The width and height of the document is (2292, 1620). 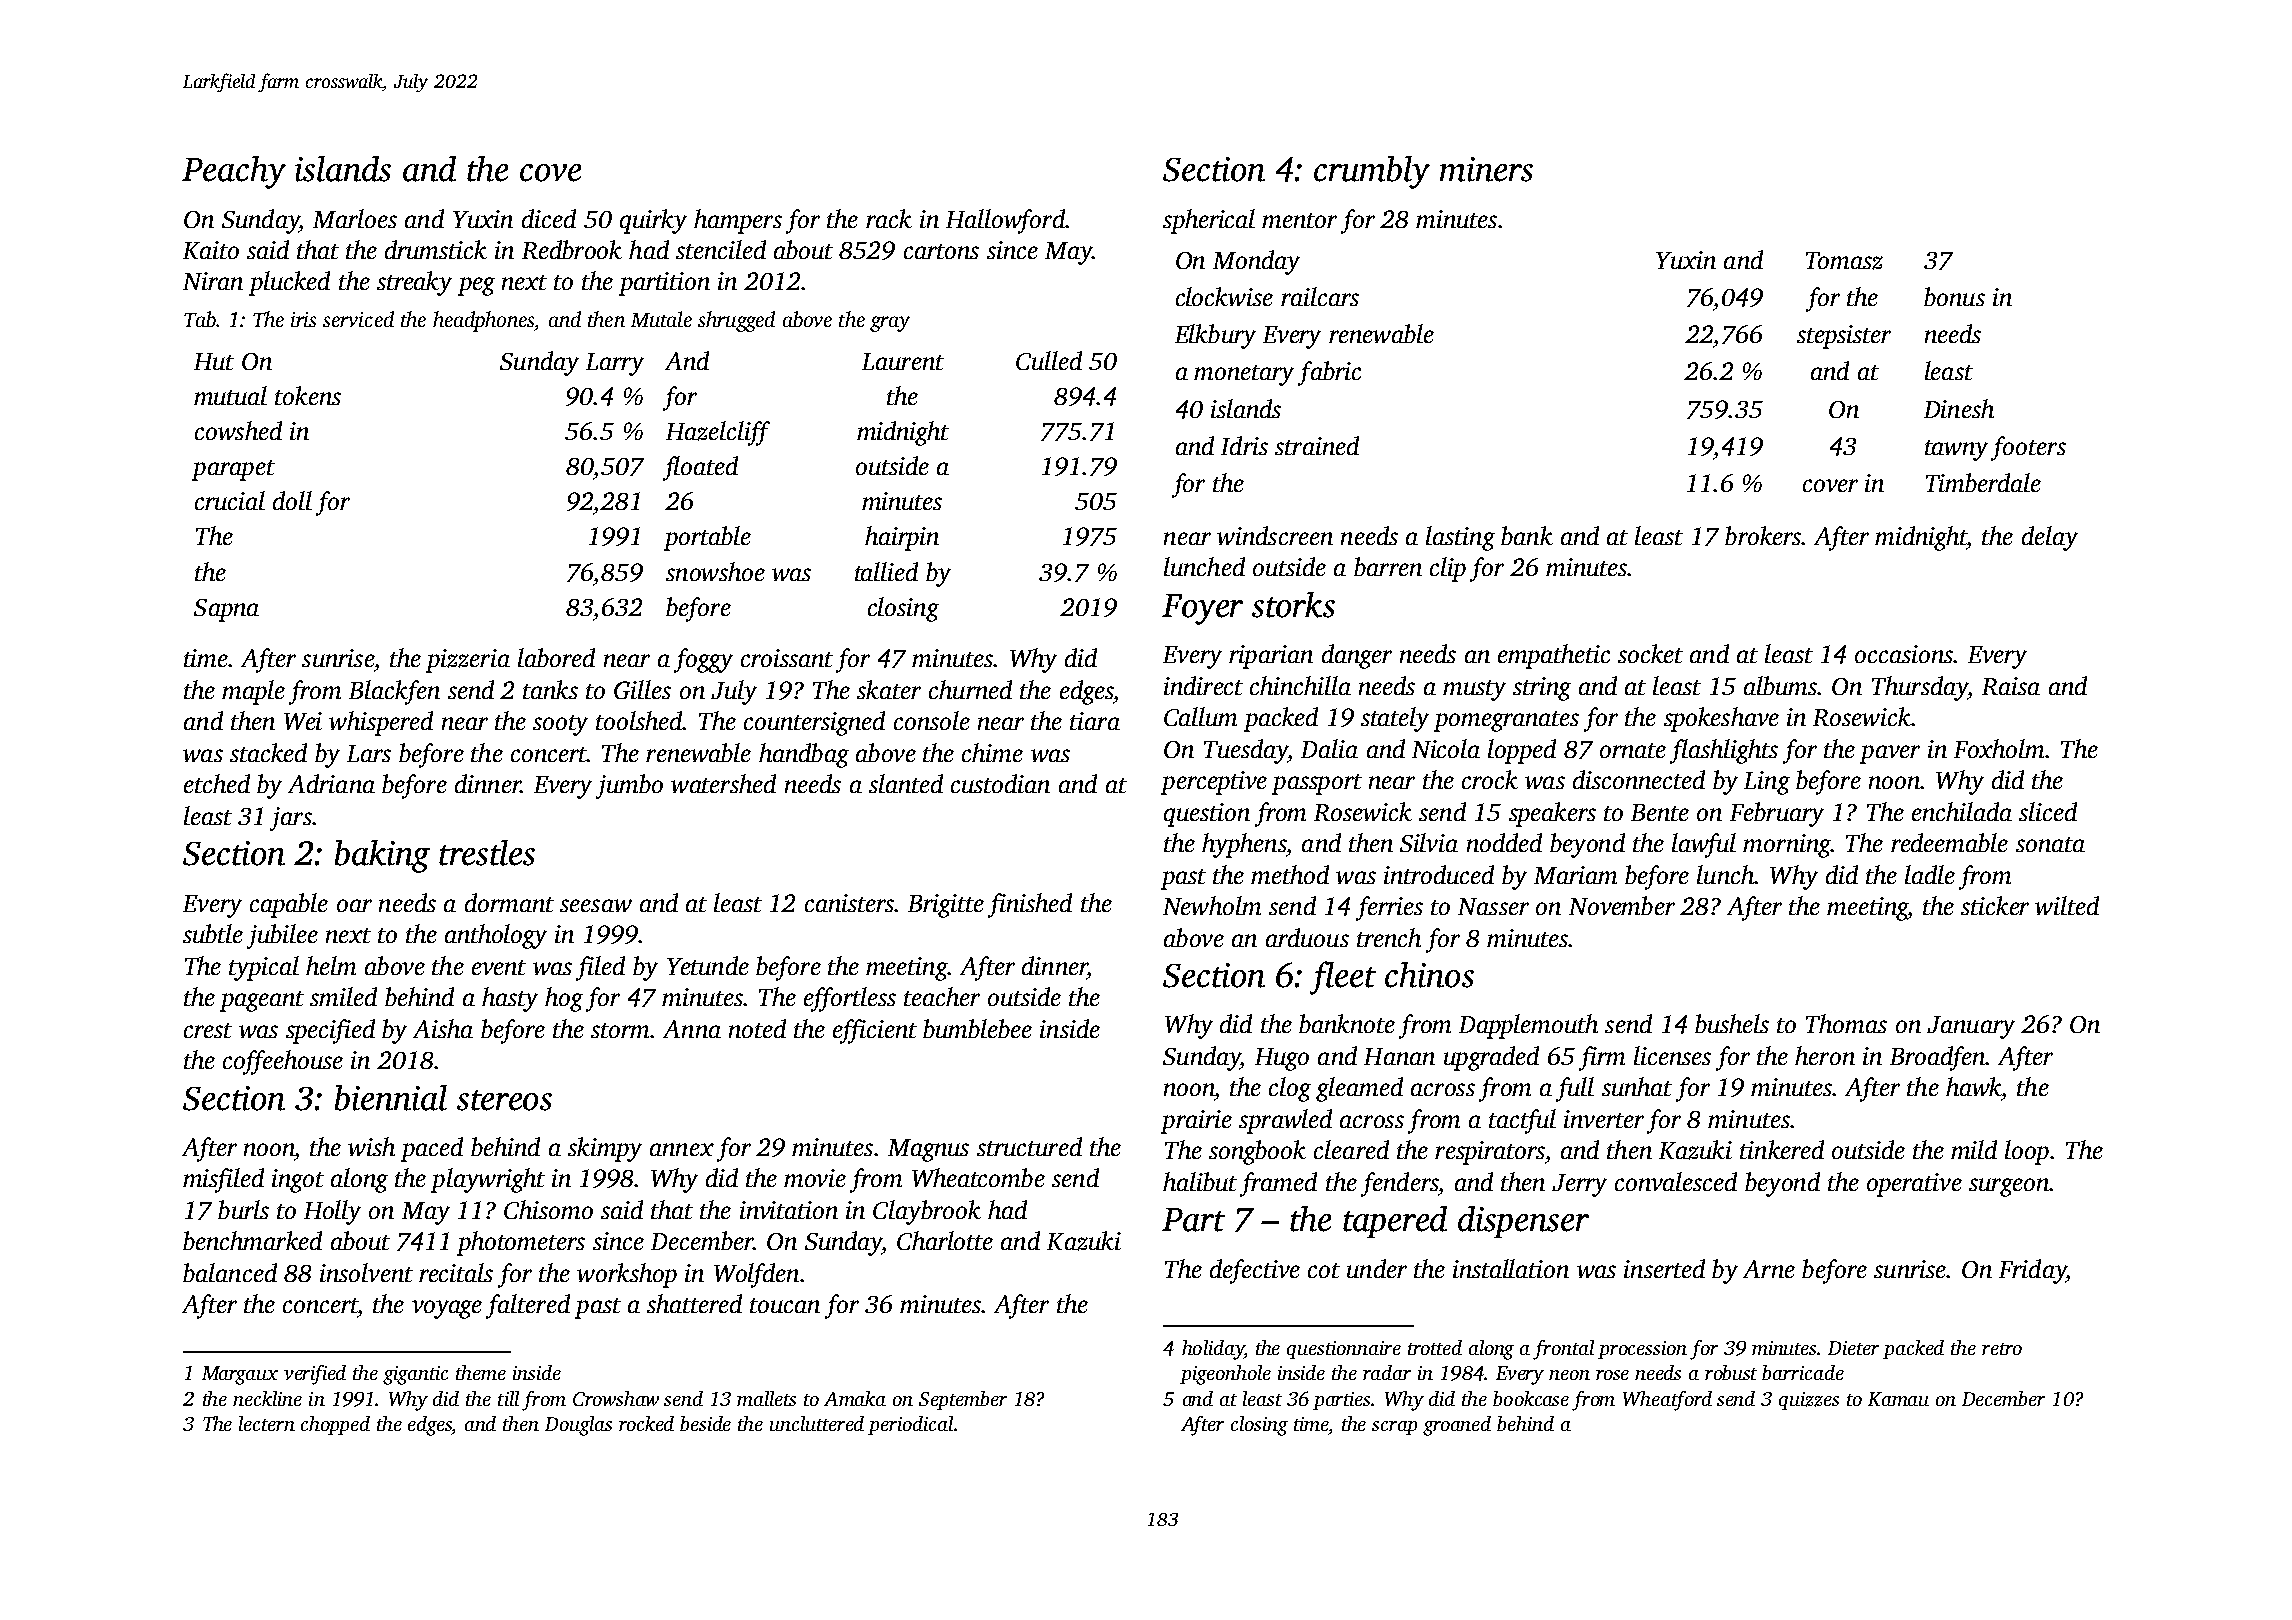 I want to click on crumbly, so click(x=1372, y=172).
